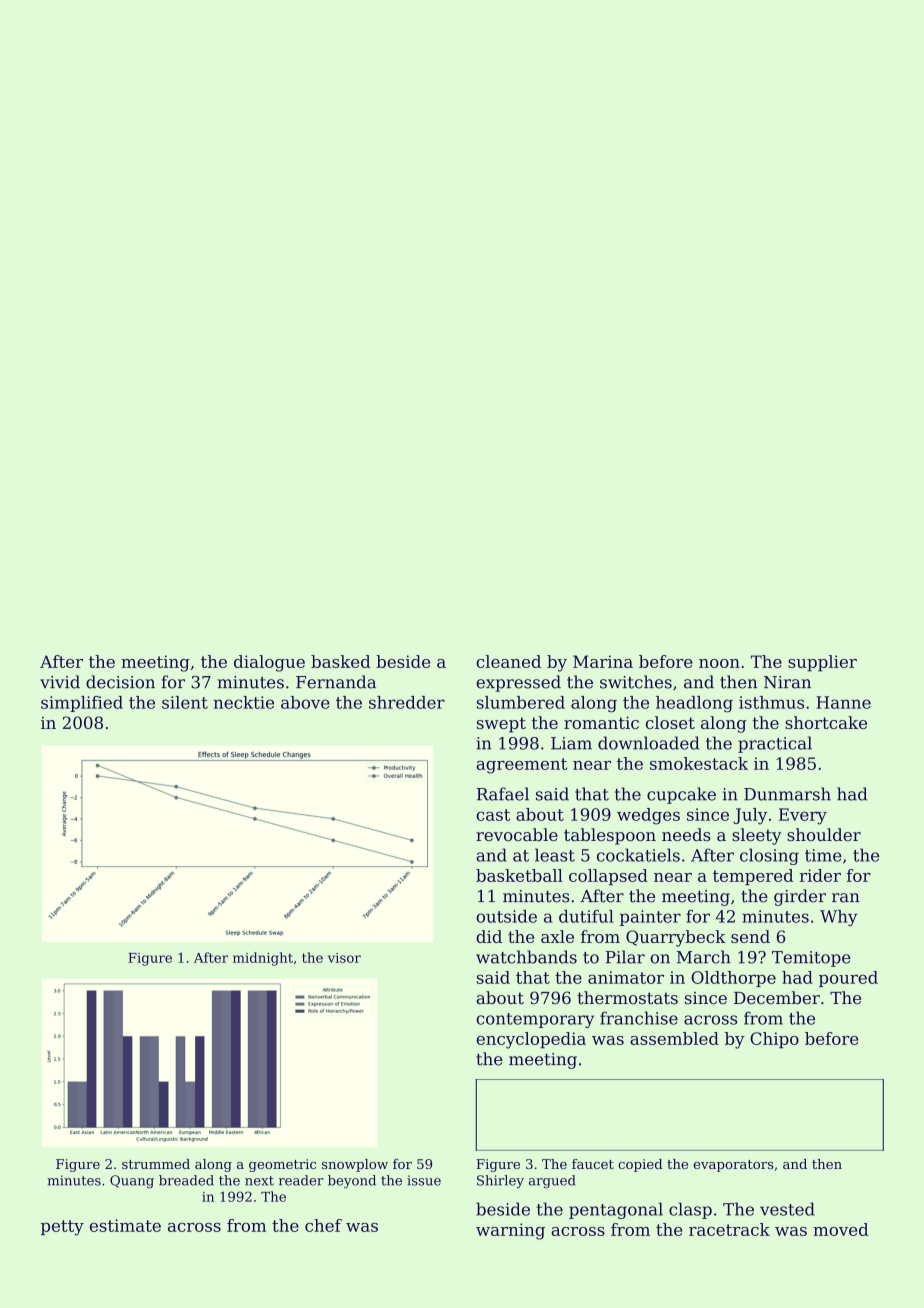 The height and width of the image is (1308, 924). What do you see at coordinates (733, 979) in the image?
I see `Oldthorpe` at bounding box center [733, 979].
